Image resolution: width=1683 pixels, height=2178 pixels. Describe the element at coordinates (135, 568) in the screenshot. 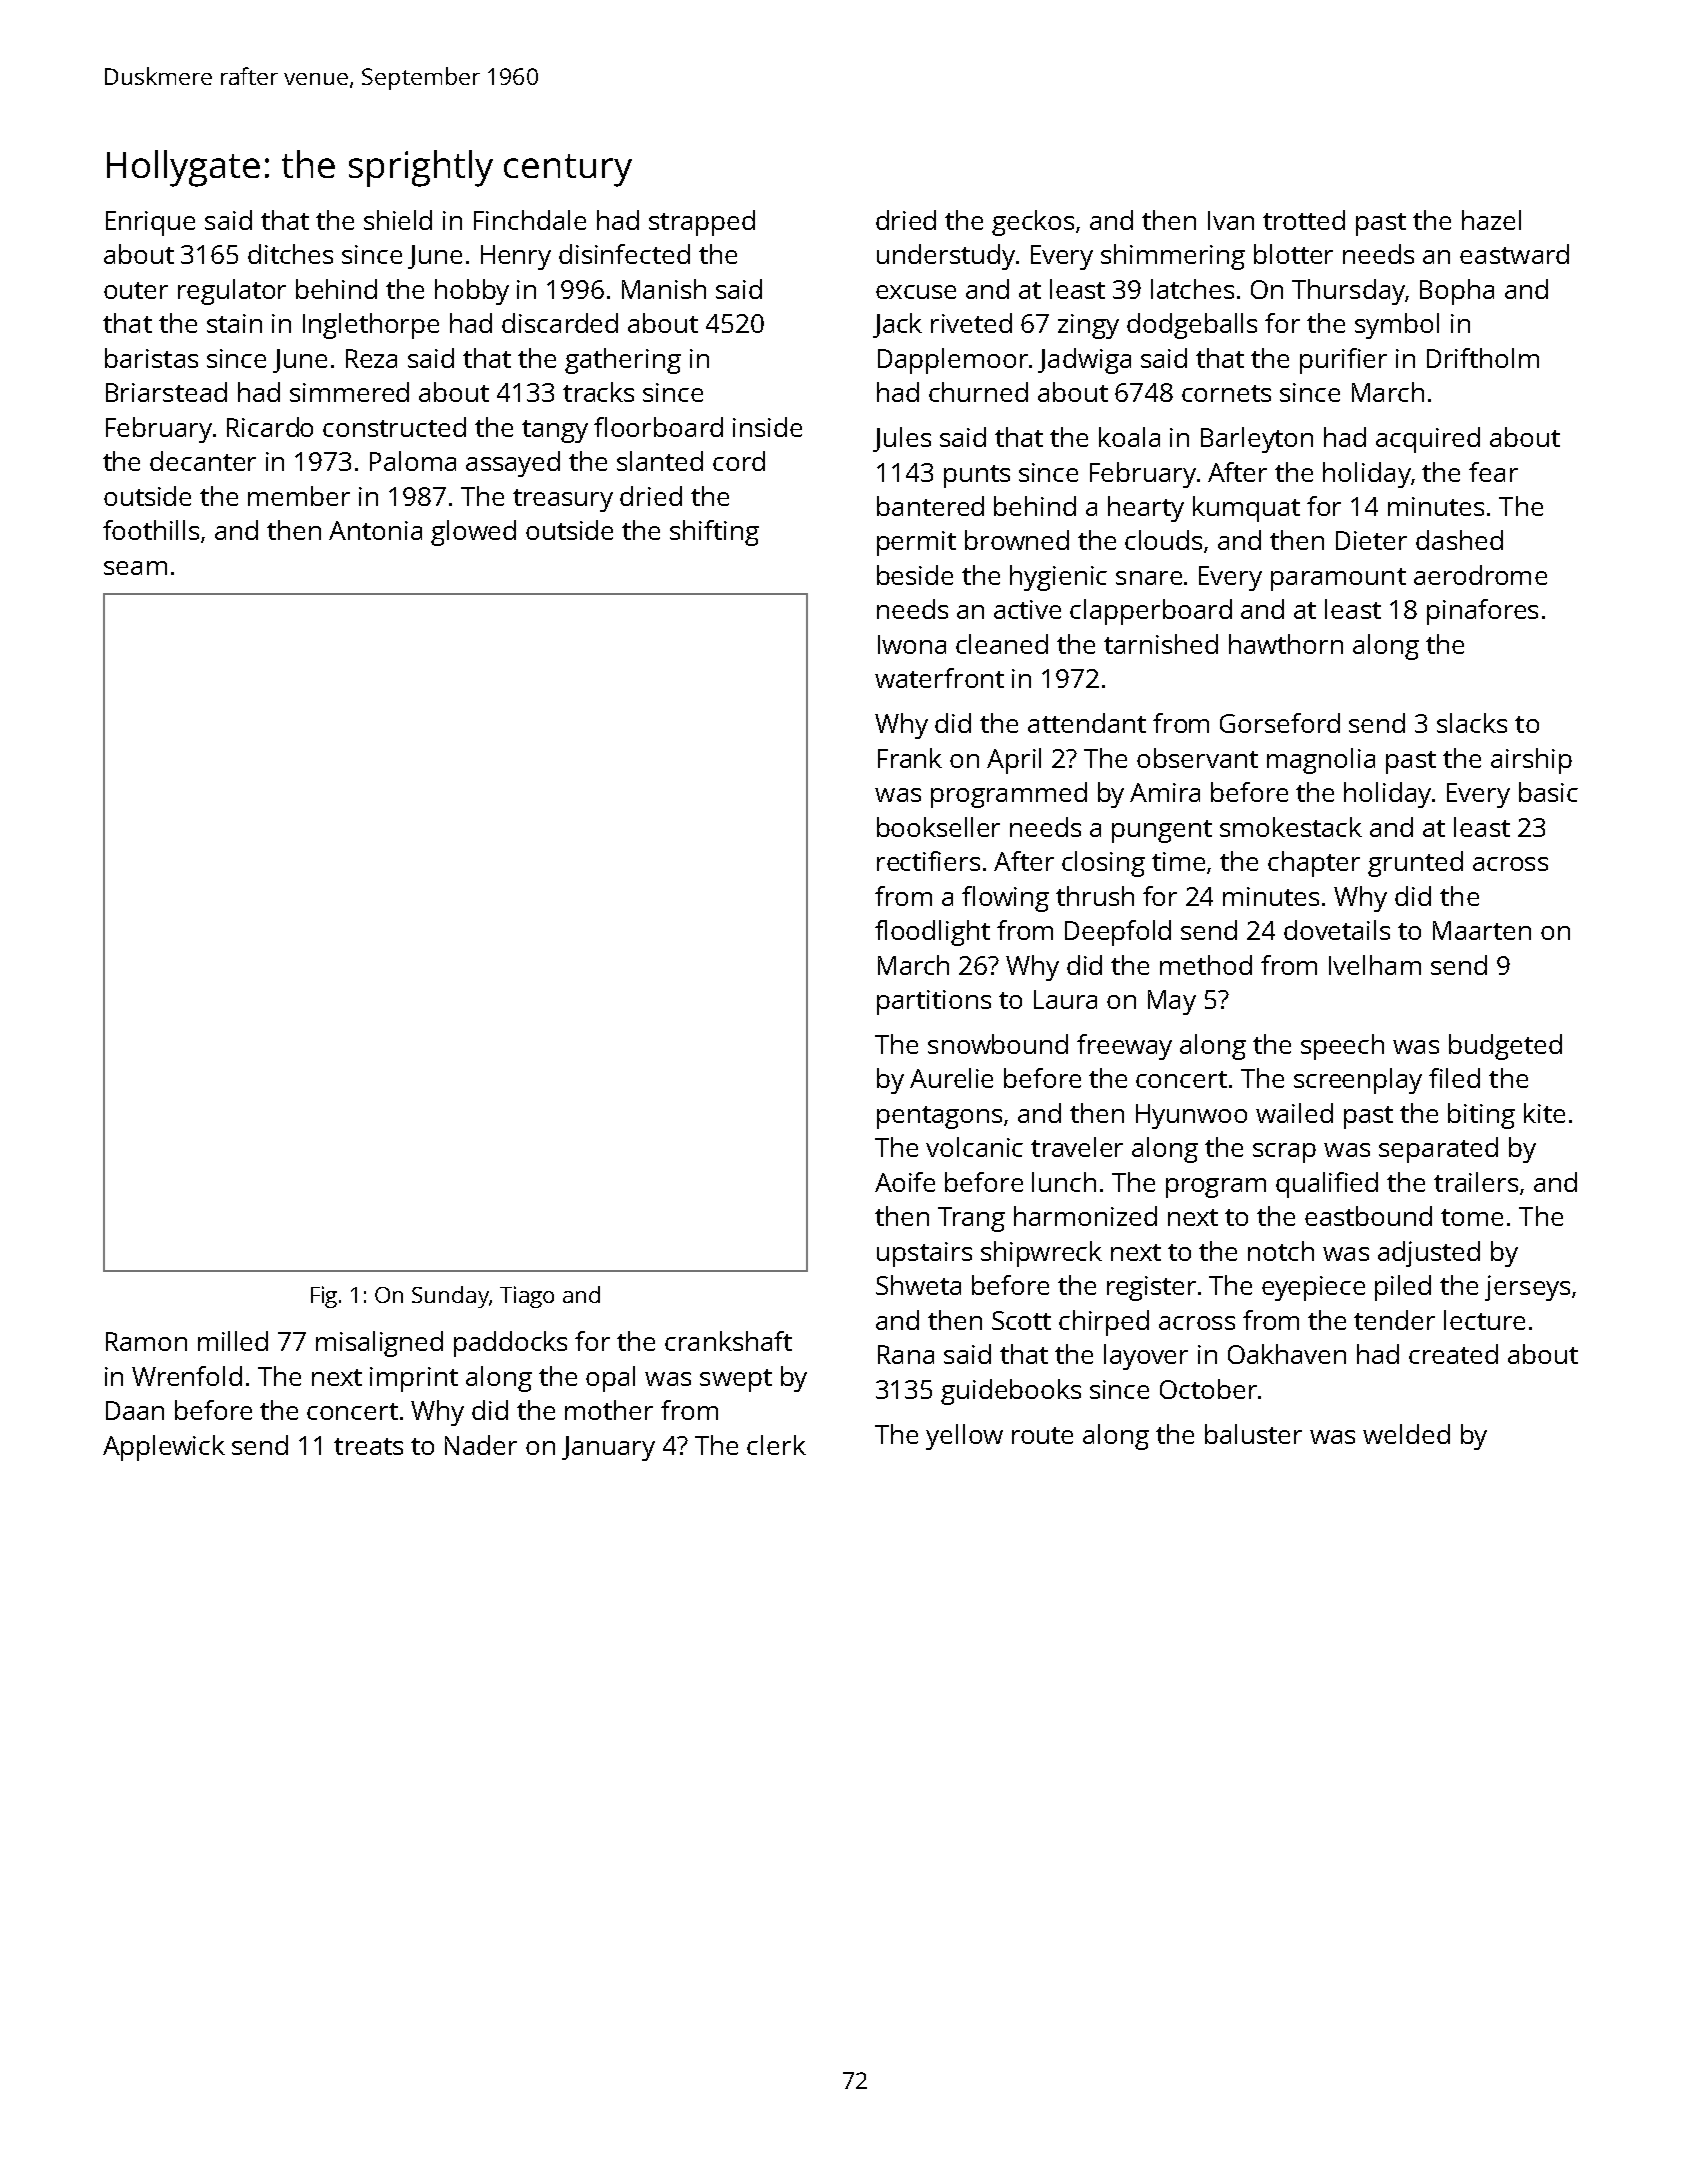

I see `seam` at that location.
